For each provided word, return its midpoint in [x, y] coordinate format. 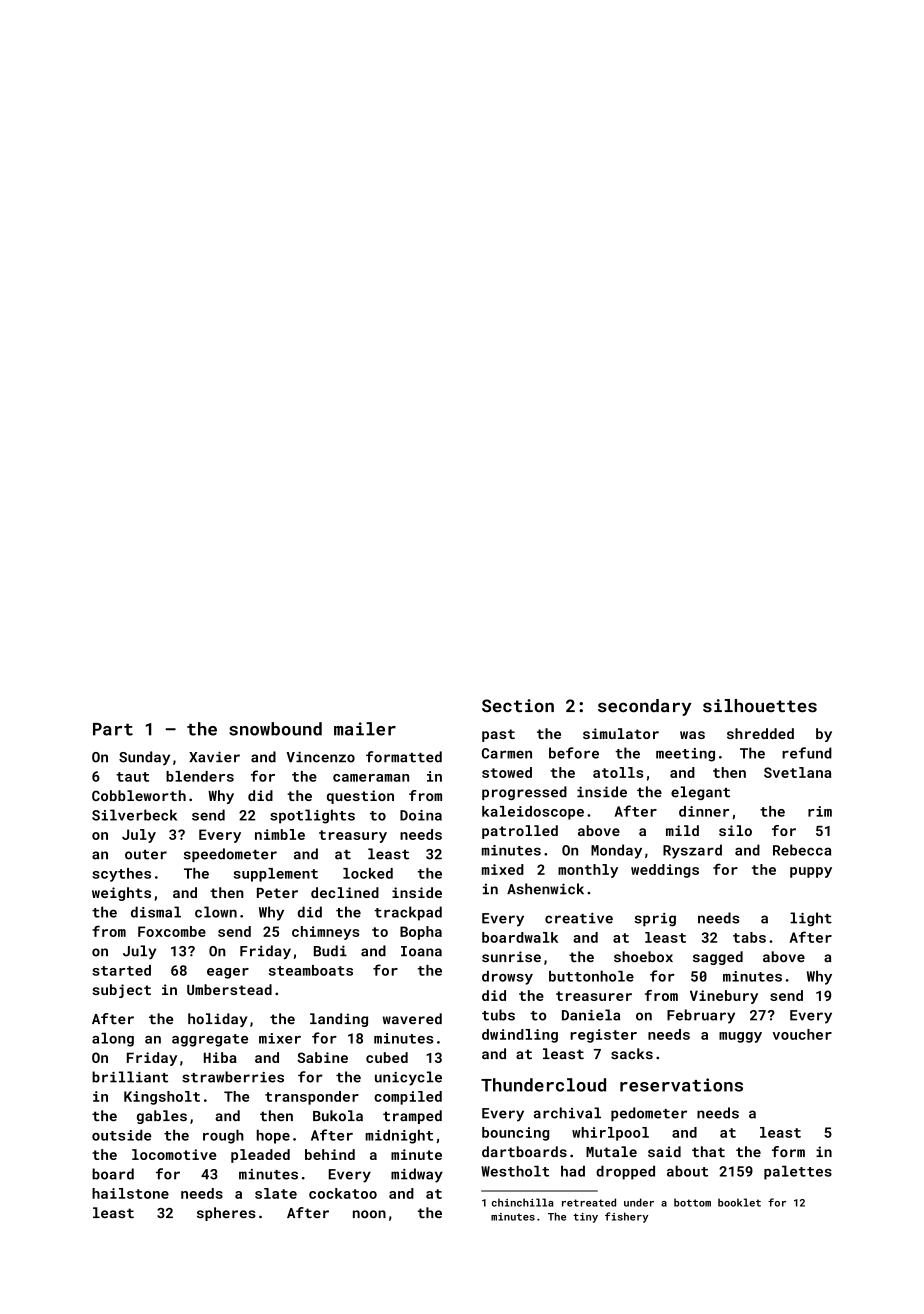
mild [682, 830]
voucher [802, 1034]
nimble [280, 834]
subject [121, 991]
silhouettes [760, 706]
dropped [625, 1172]
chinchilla [523, 1202]
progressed [524, 793]
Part [113, 729]
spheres [226, 1214]
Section [518, 706]
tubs [498, 1015]
